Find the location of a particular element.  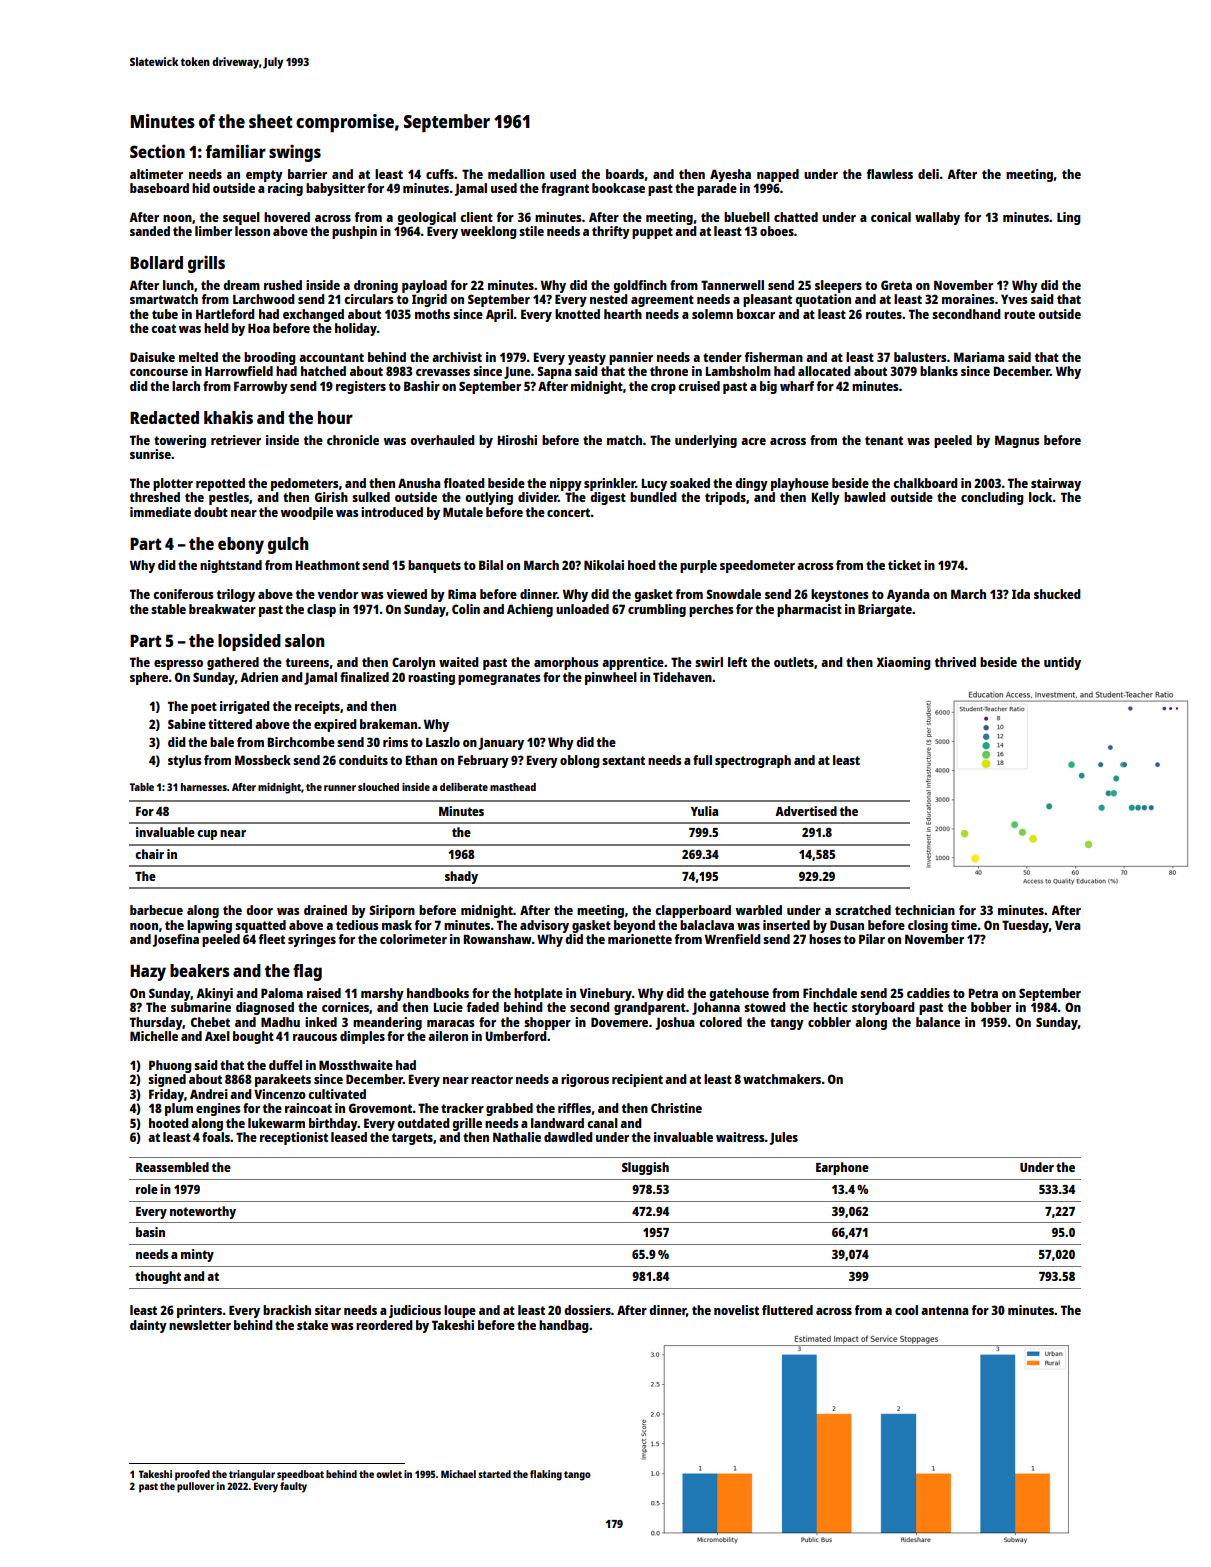

noteworthy is located at coordinates (203, 1212).
